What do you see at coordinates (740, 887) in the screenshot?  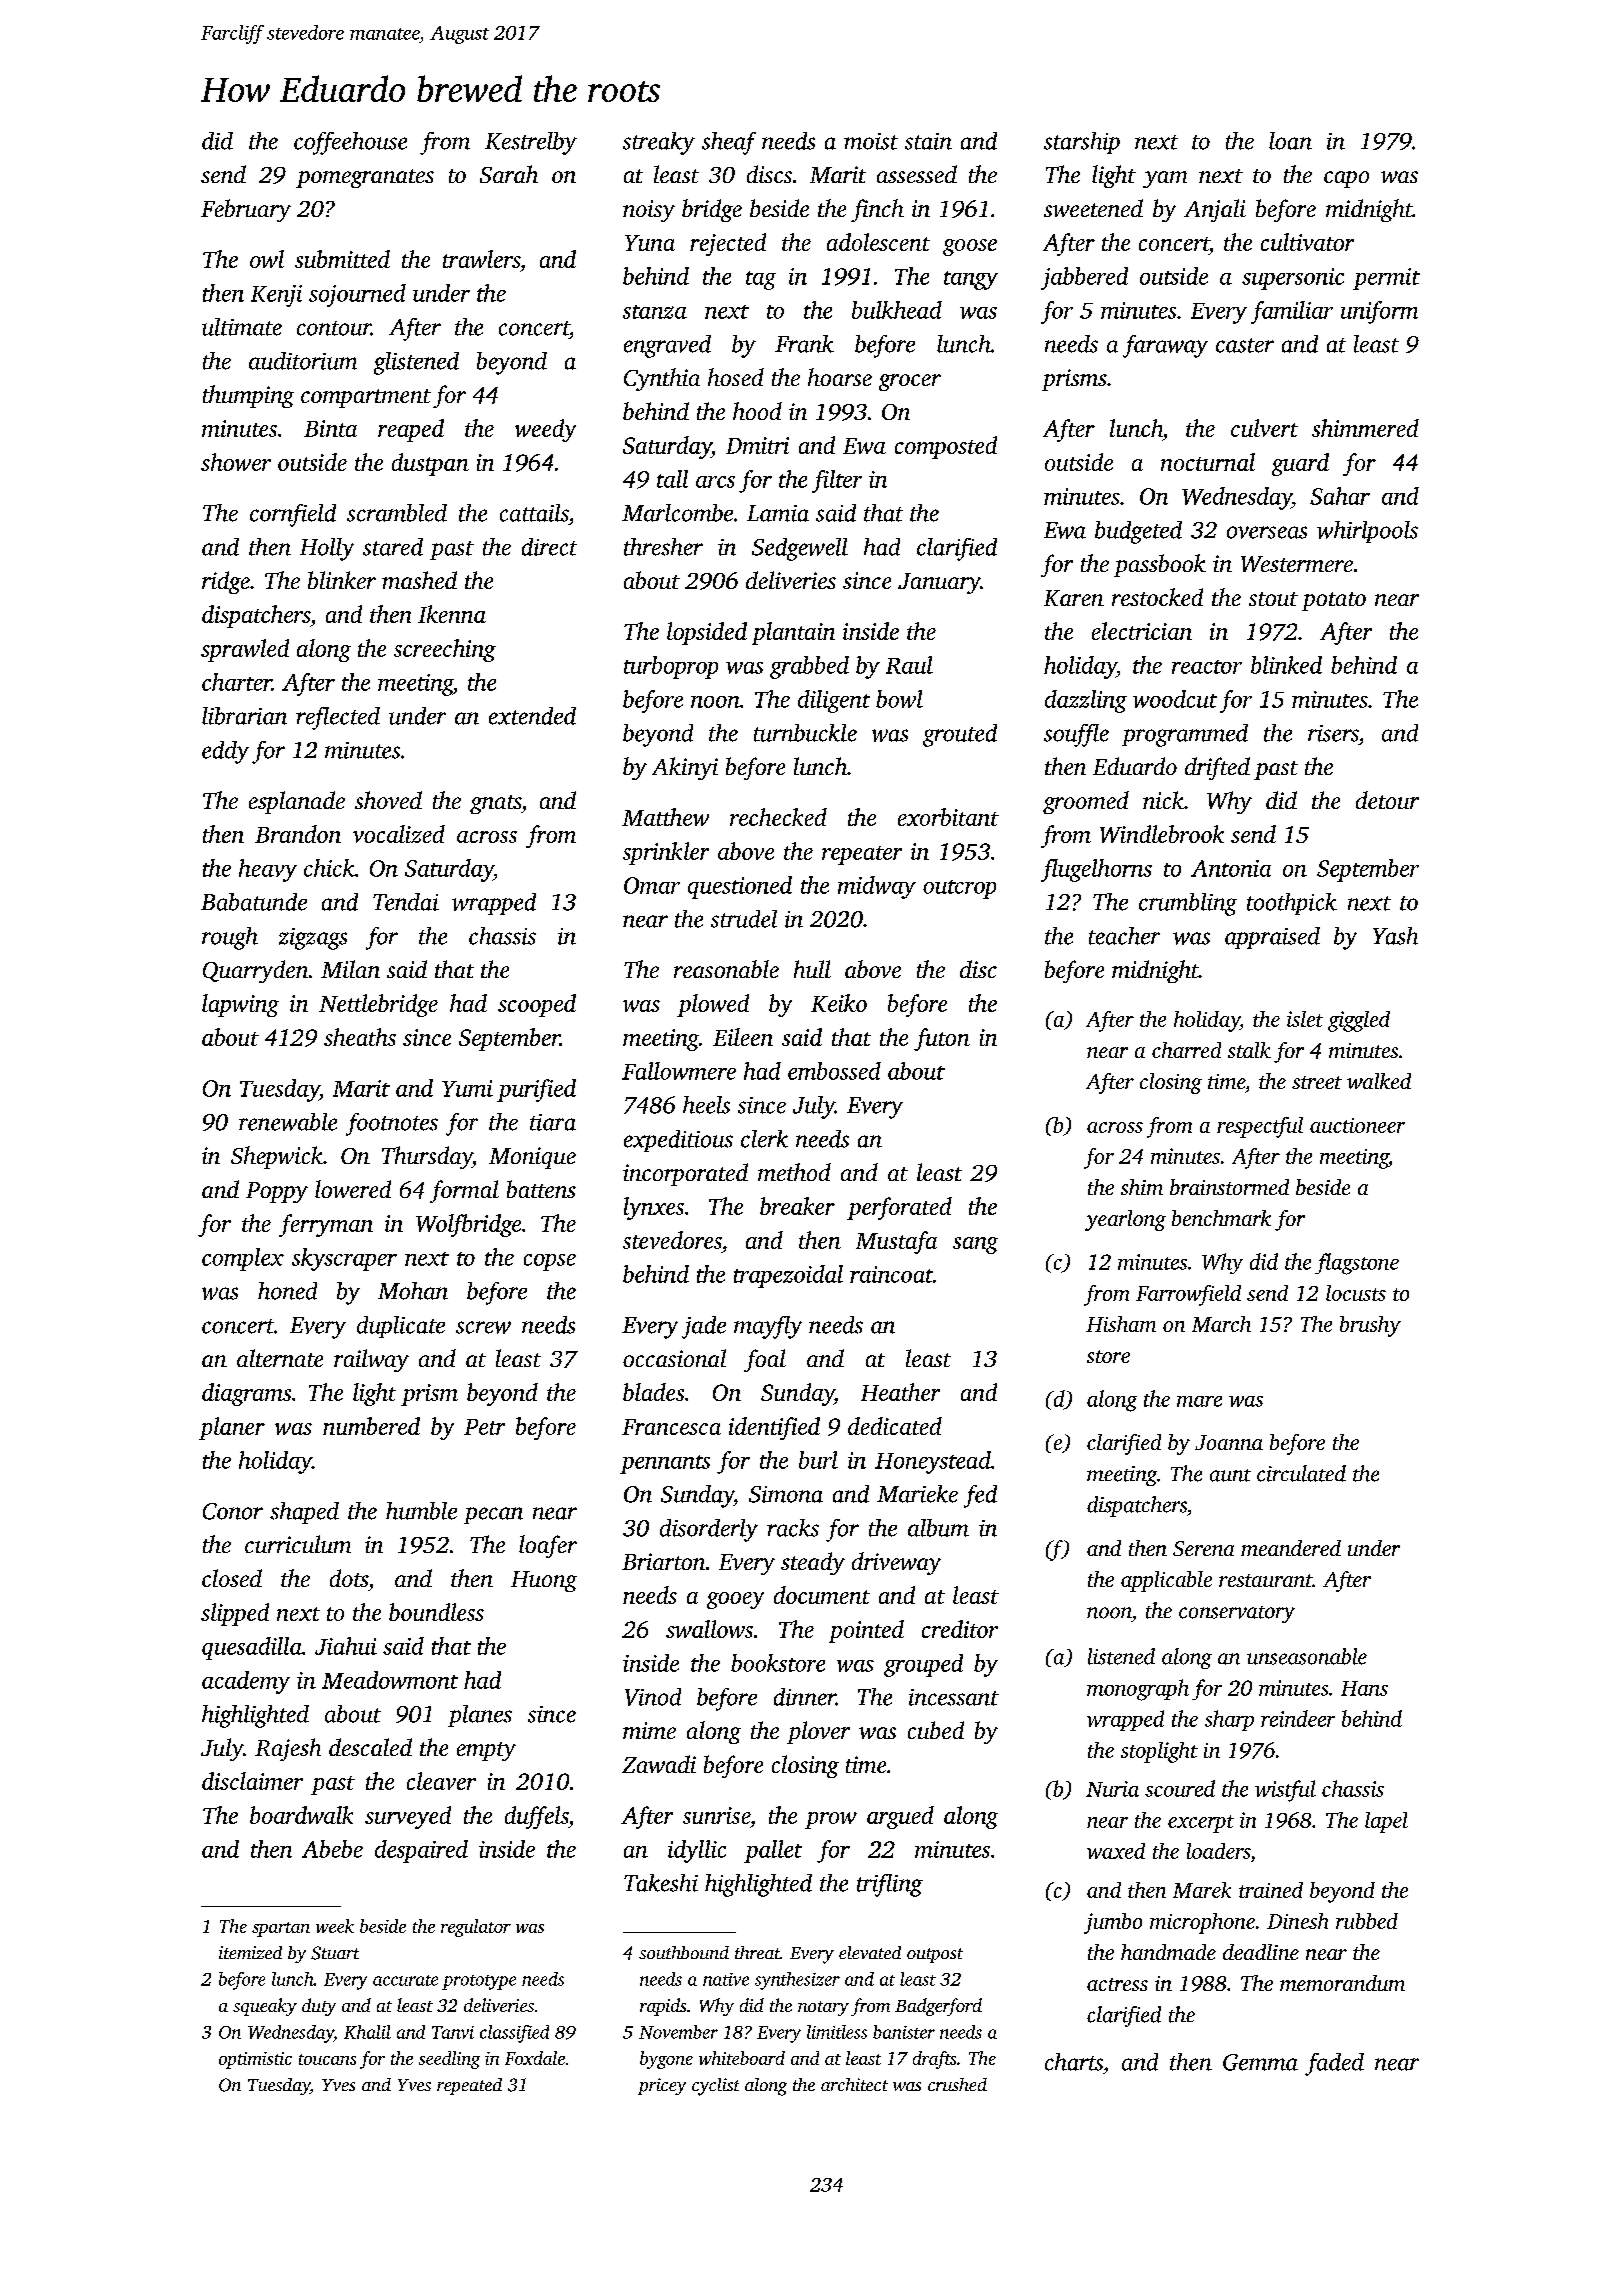 I see `questioned` at bounding box center [740, 887].
